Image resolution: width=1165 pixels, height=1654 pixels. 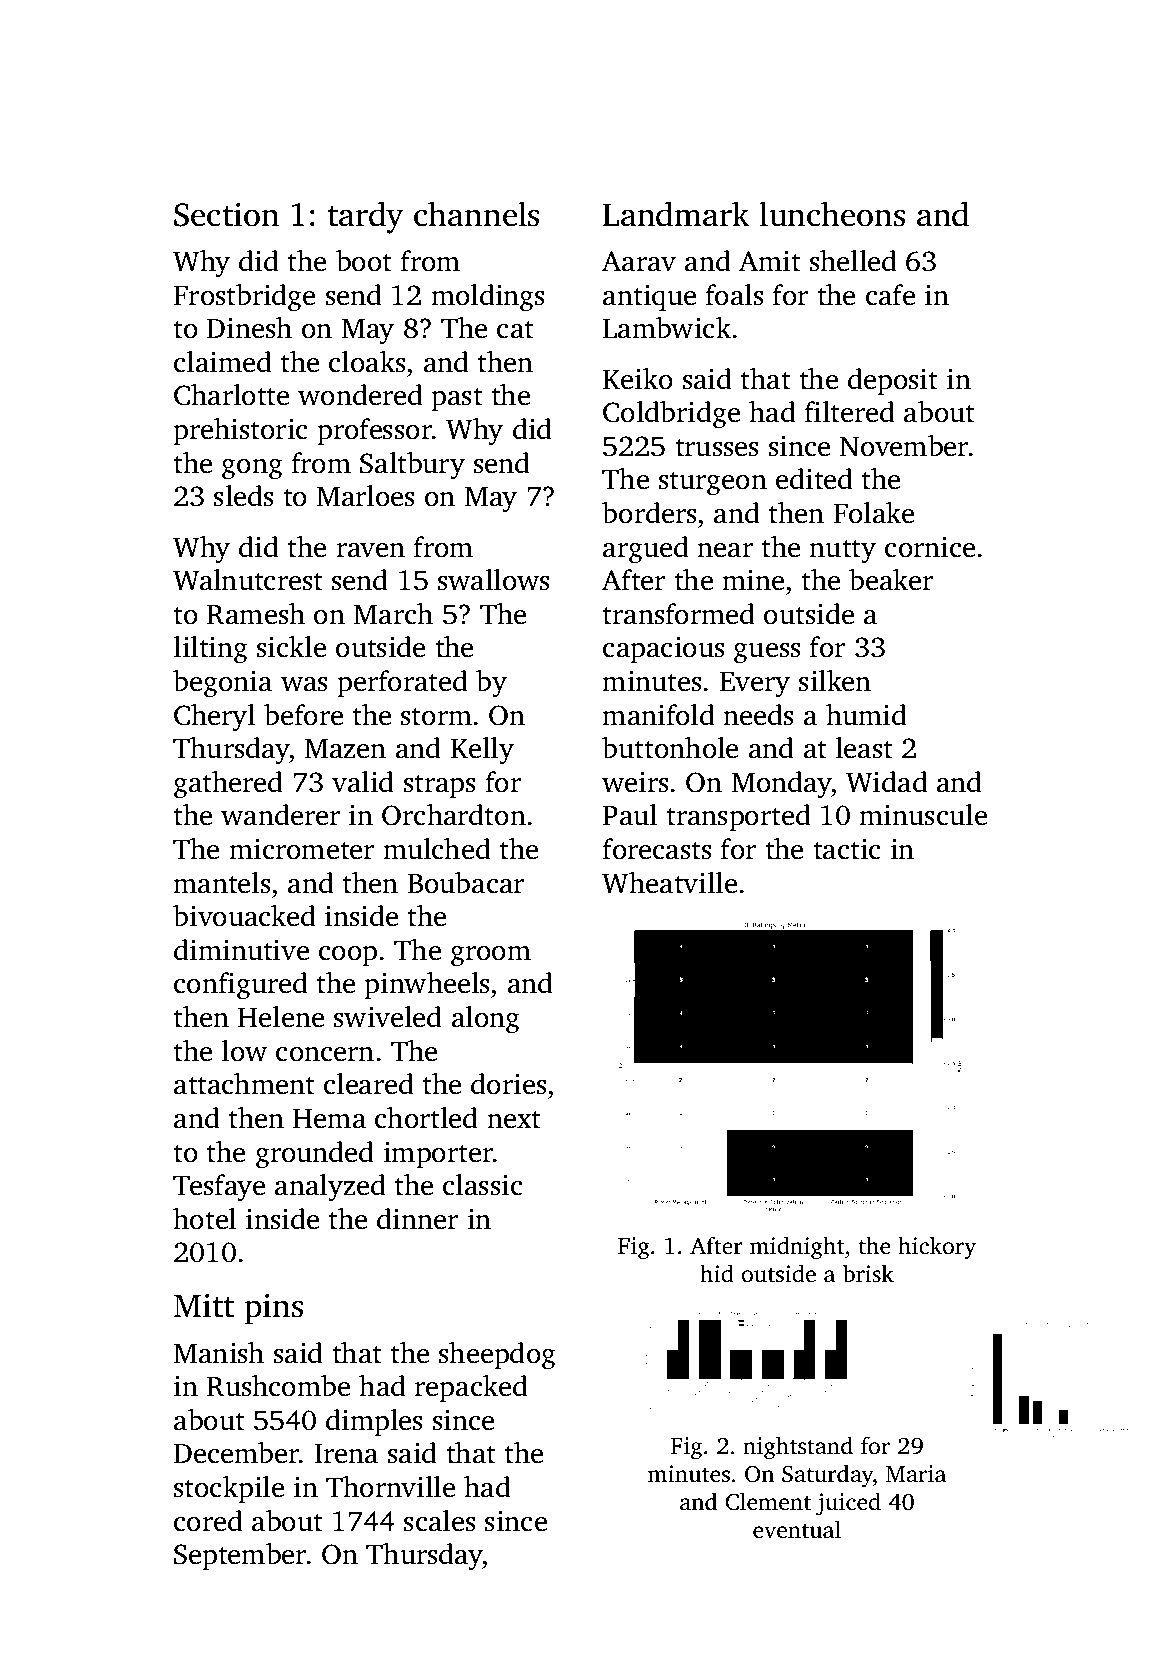 I want to click on Landmark, so click(x=676, y=214).
